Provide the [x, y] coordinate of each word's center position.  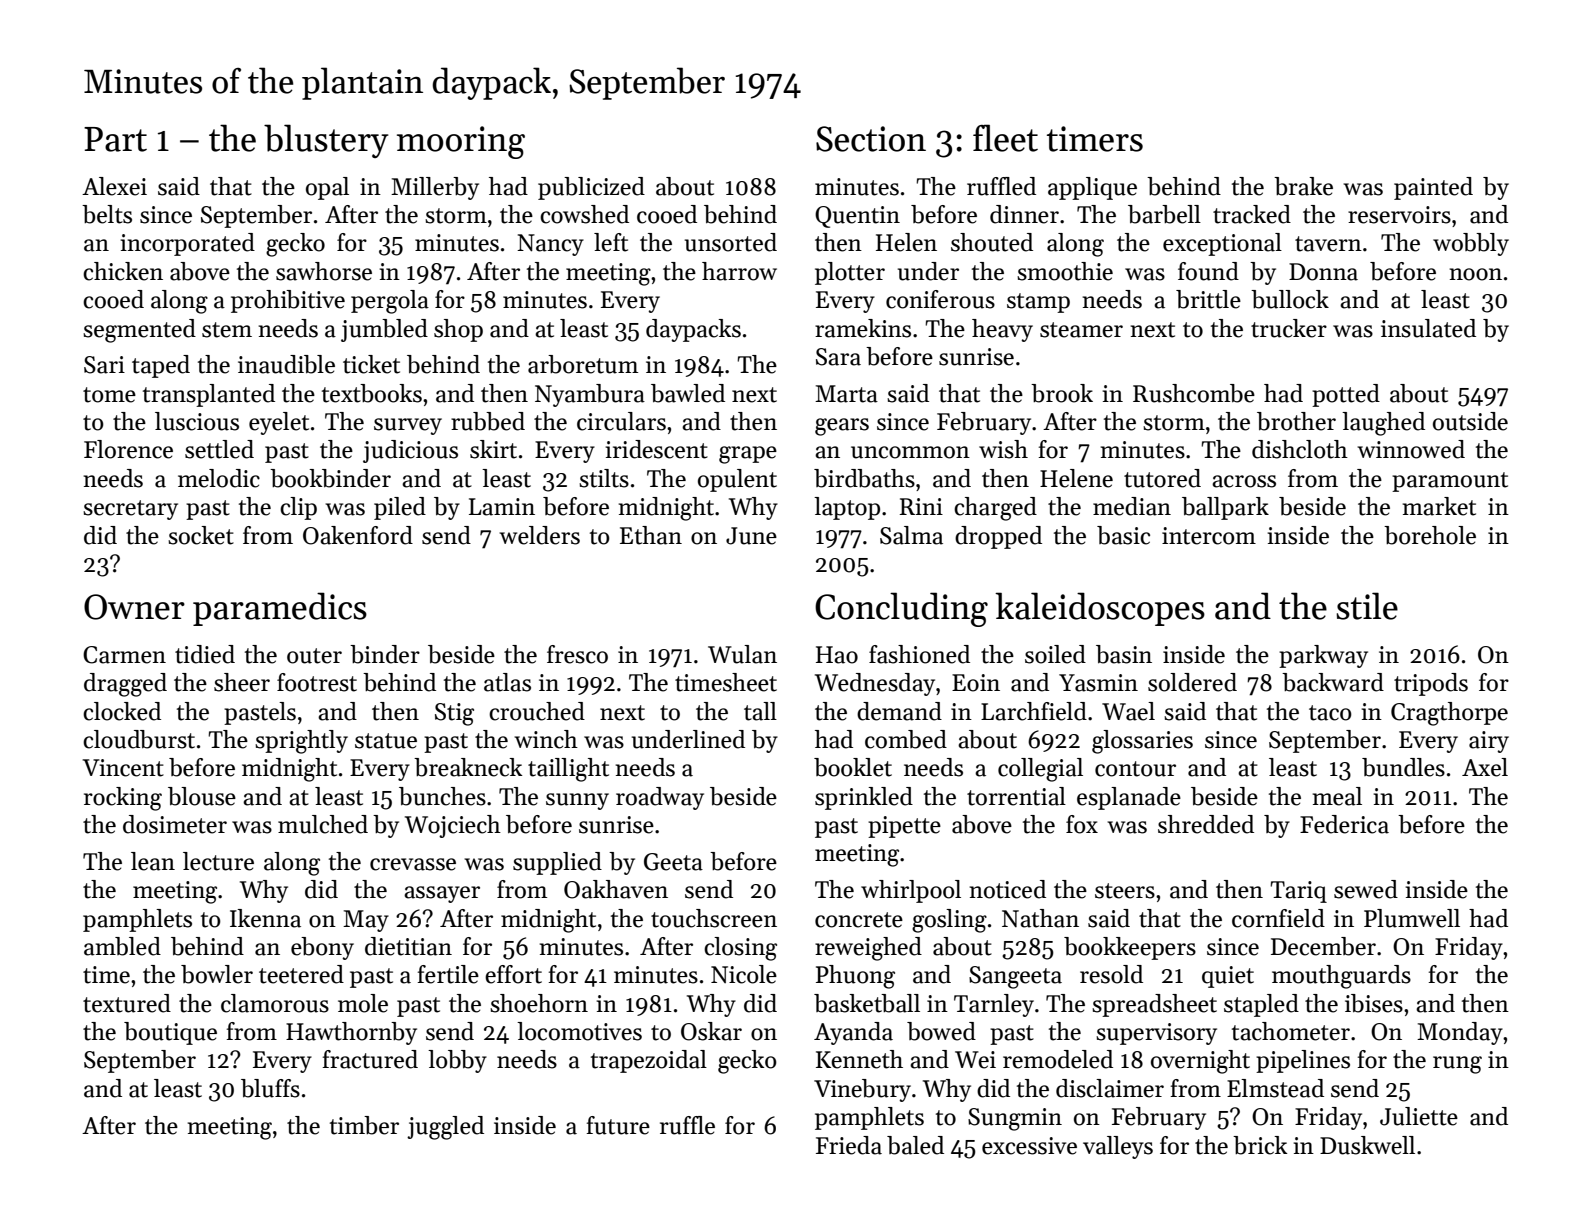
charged [995, 509]
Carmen [124, 655]
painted [1433, 188]
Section [871, 139]
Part [115, 139]
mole [363, 1003]
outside [1470, 421]
